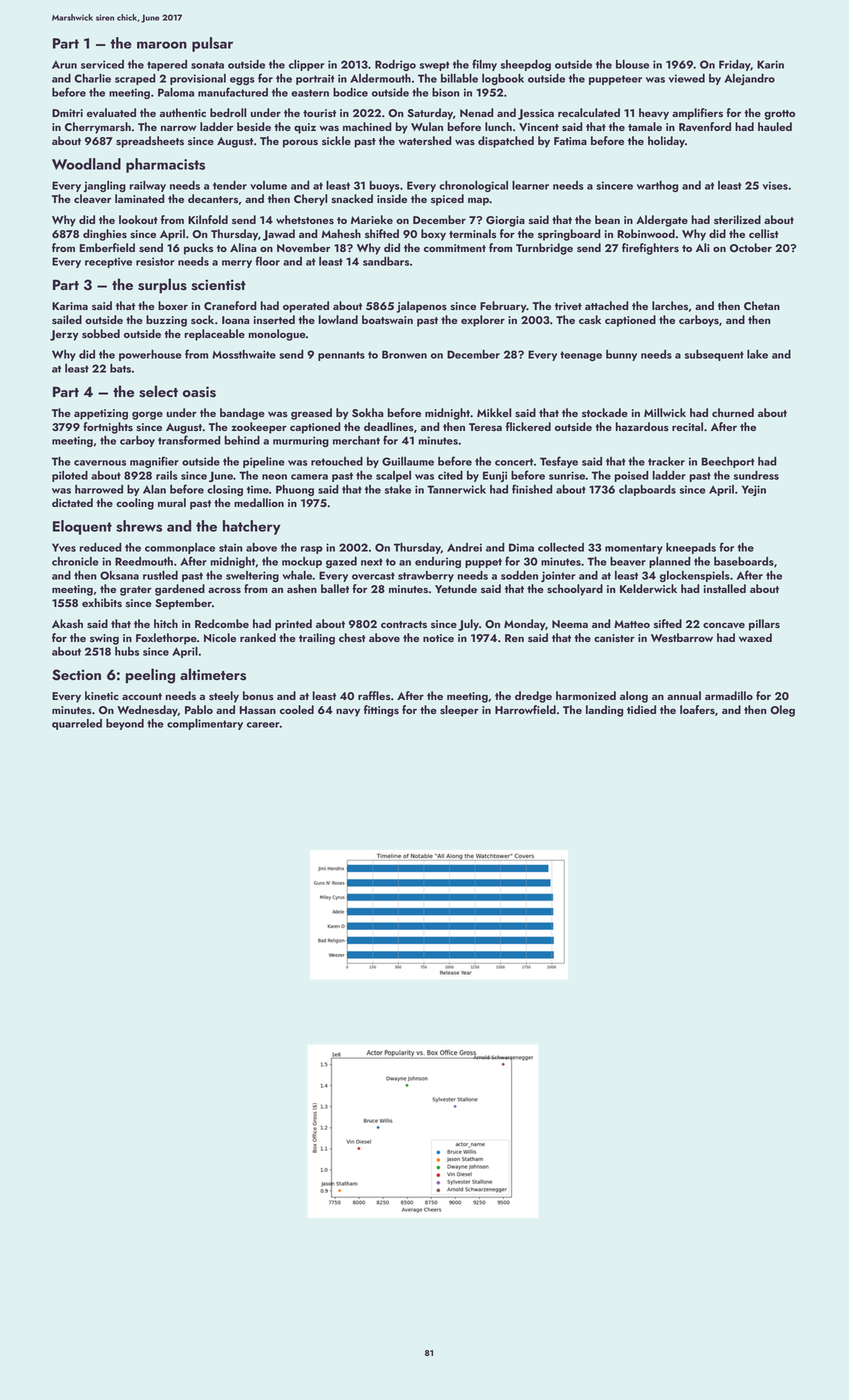  Describe the element at coordinates (222, 623) in the document. I see `Redcombe` at that location.
